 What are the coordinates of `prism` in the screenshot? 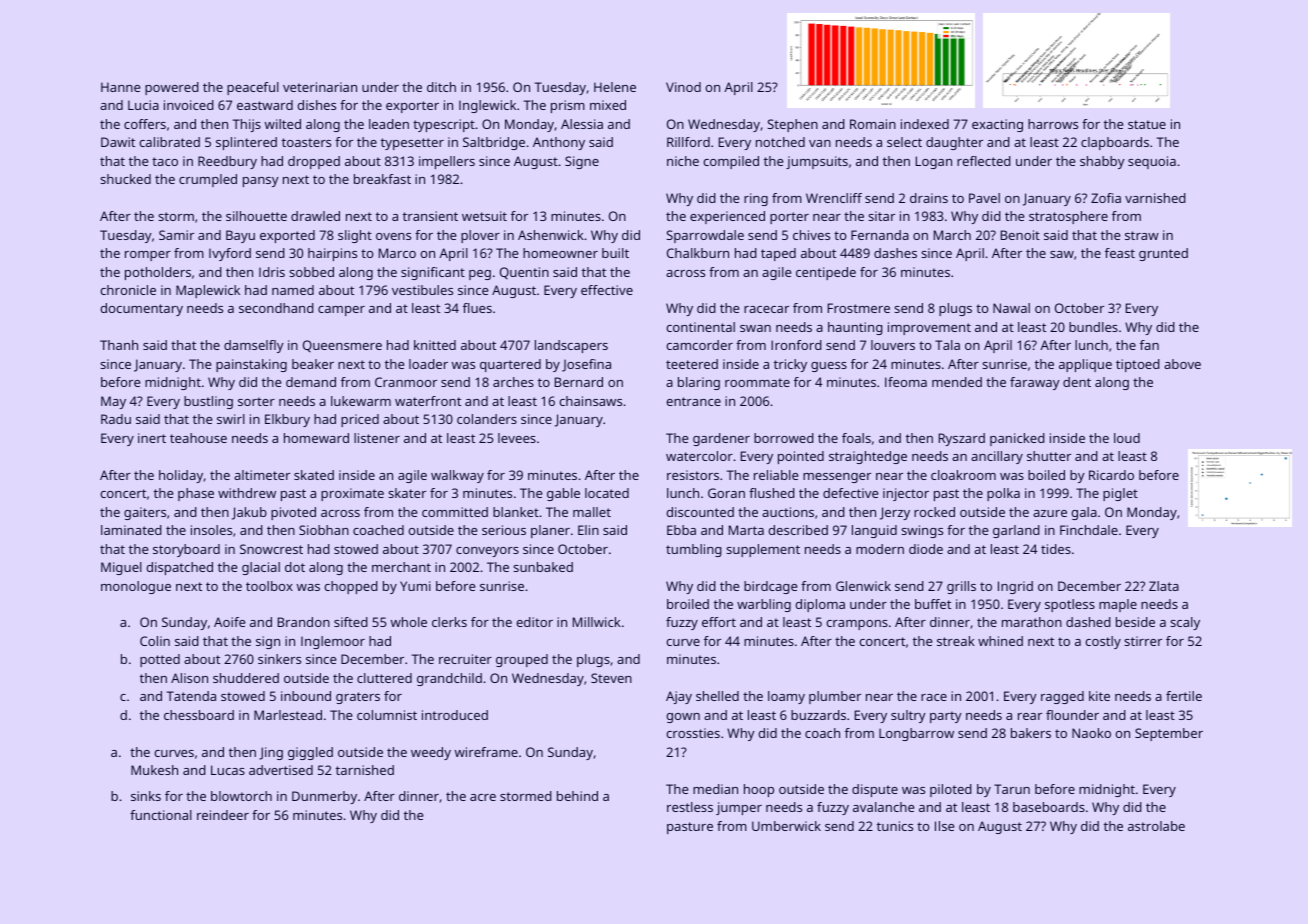 It's located at (568, 106).
